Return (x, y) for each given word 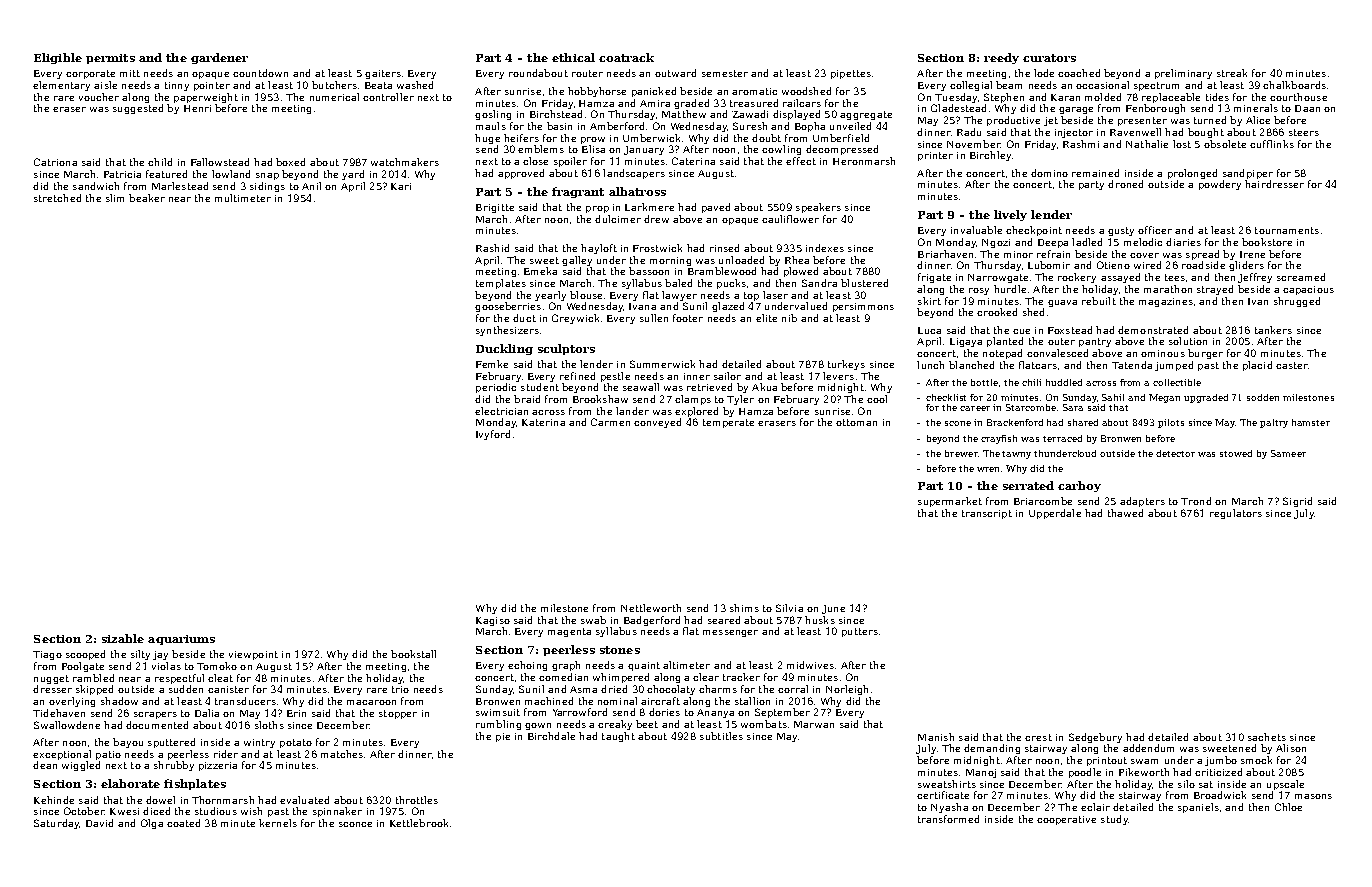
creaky (615, 725)
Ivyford (493, 435)
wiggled (81, 766)
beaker (147, 198)
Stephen (1004, 98)
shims (744, 608)
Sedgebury (1095, 738)
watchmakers (405, 162)
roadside (1203, 265)
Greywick (575, 319)
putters (860, 632)
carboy (1079, 486)
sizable (123, 638)
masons (1313, 796)
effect (801, 161)
